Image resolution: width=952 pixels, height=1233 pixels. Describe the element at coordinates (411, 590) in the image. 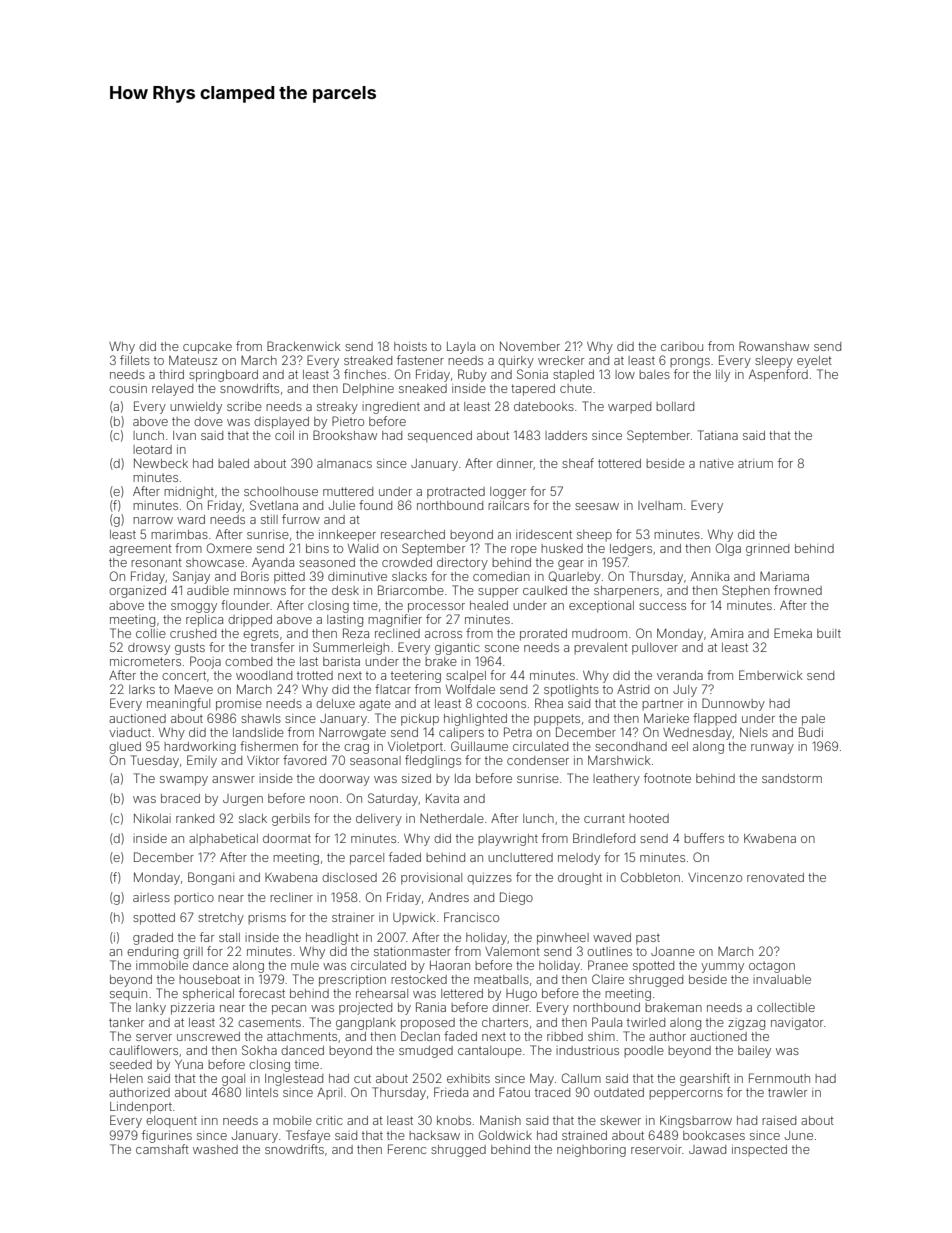

I see `Briarcombe` at that location.
